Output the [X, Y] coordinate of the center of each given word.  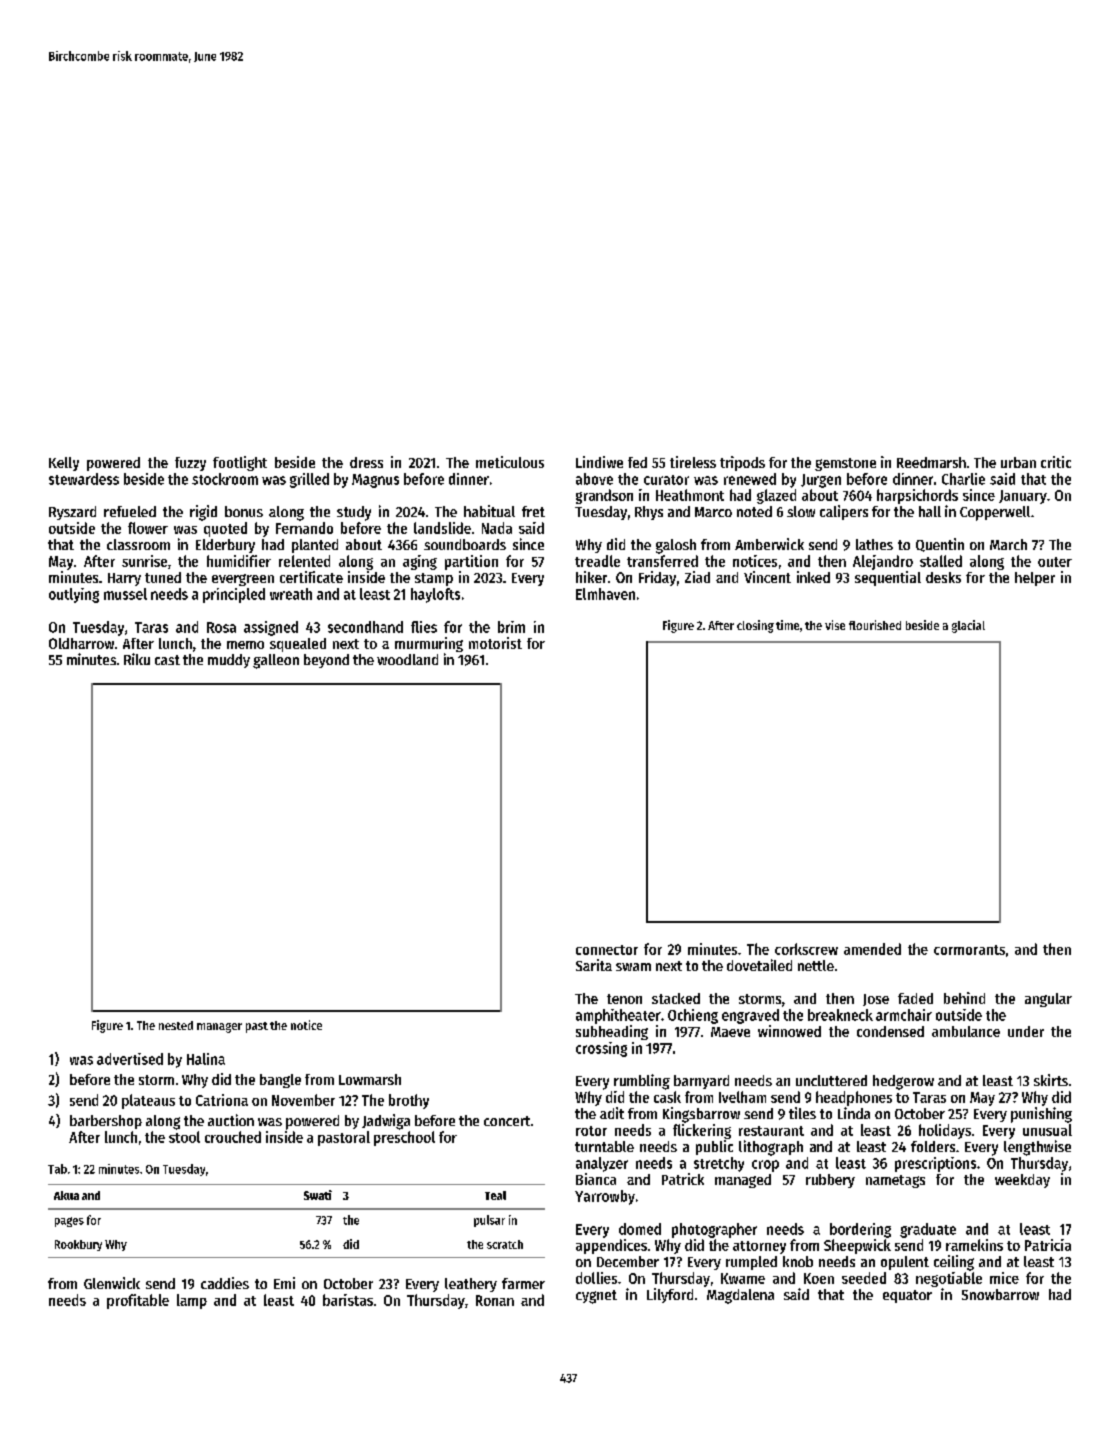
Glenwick [112, 1283]
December [628, 1261]
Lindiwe [599, 462]
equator [907, 1296]
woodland [407, 659]
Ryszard [72, 513]
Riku [137, 659]
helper [1035, 579]
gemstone [845, 464]
